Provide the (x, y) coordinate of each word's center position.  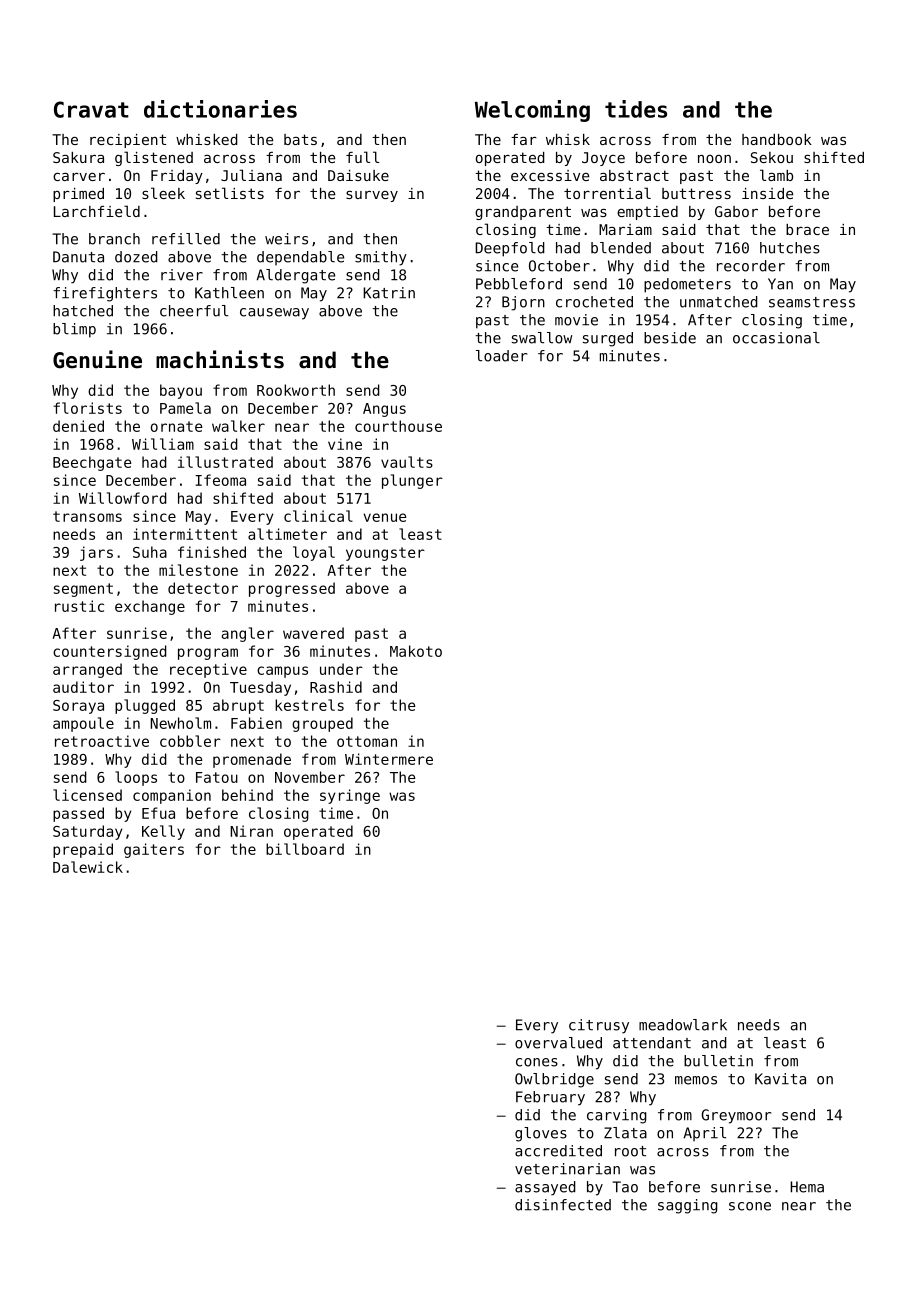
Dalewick (88, 867)
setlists (230, 193)
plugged (145, 706)
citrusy (599, 1026)
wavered (313, 633)
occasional (776, 338)
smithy (381, 258)
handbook (777, 139)
